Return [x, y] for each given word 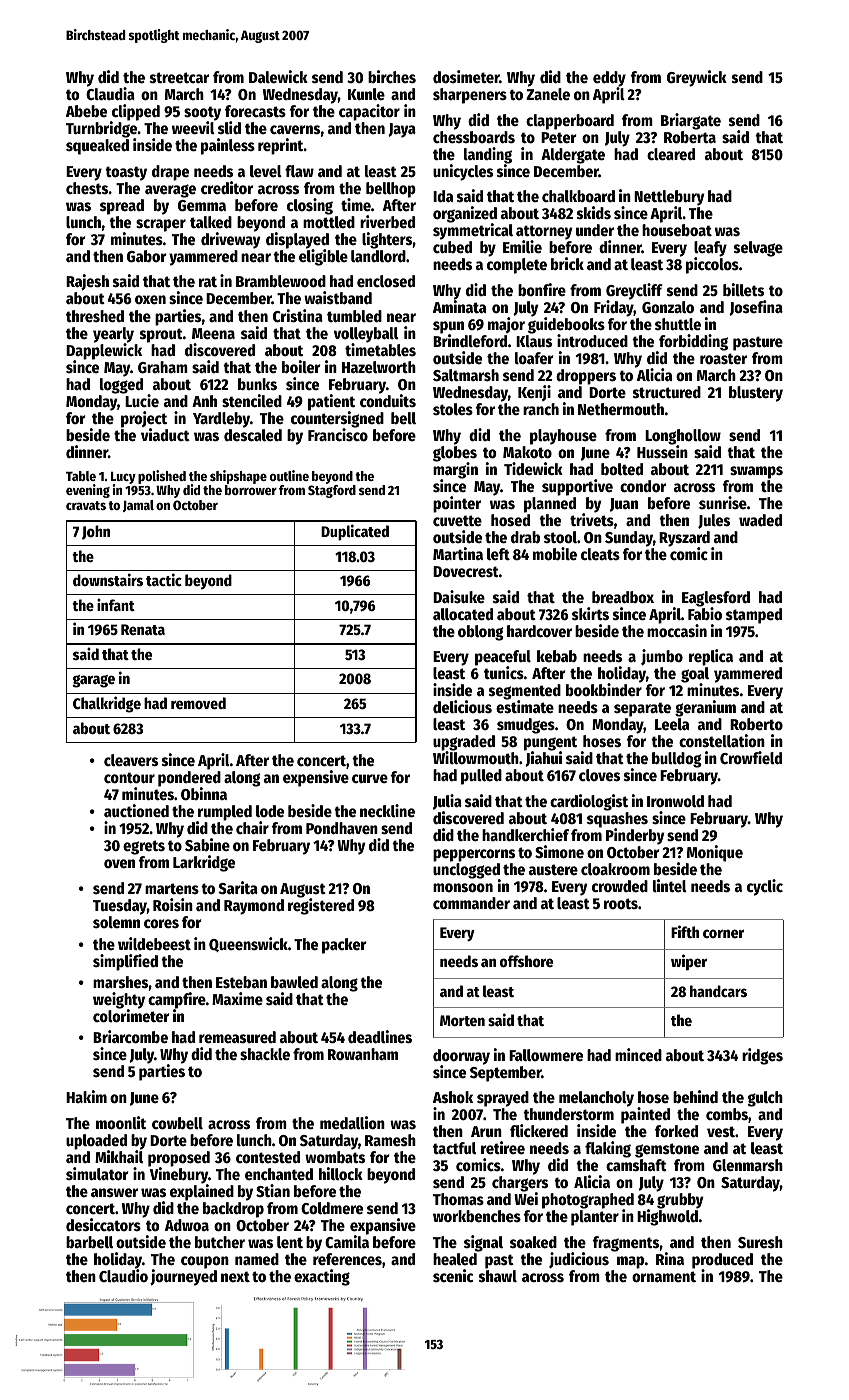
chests [87, 188]
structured [667, 392]
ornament [664, 1277]
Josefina [756, 308]
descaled [253, 435]
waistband [338, 297]
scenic [453, 1276]
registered [321, 907]
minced [638, 1055]
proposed [179, 1159]
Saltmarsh [466, 375]
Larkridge [204, 863]
